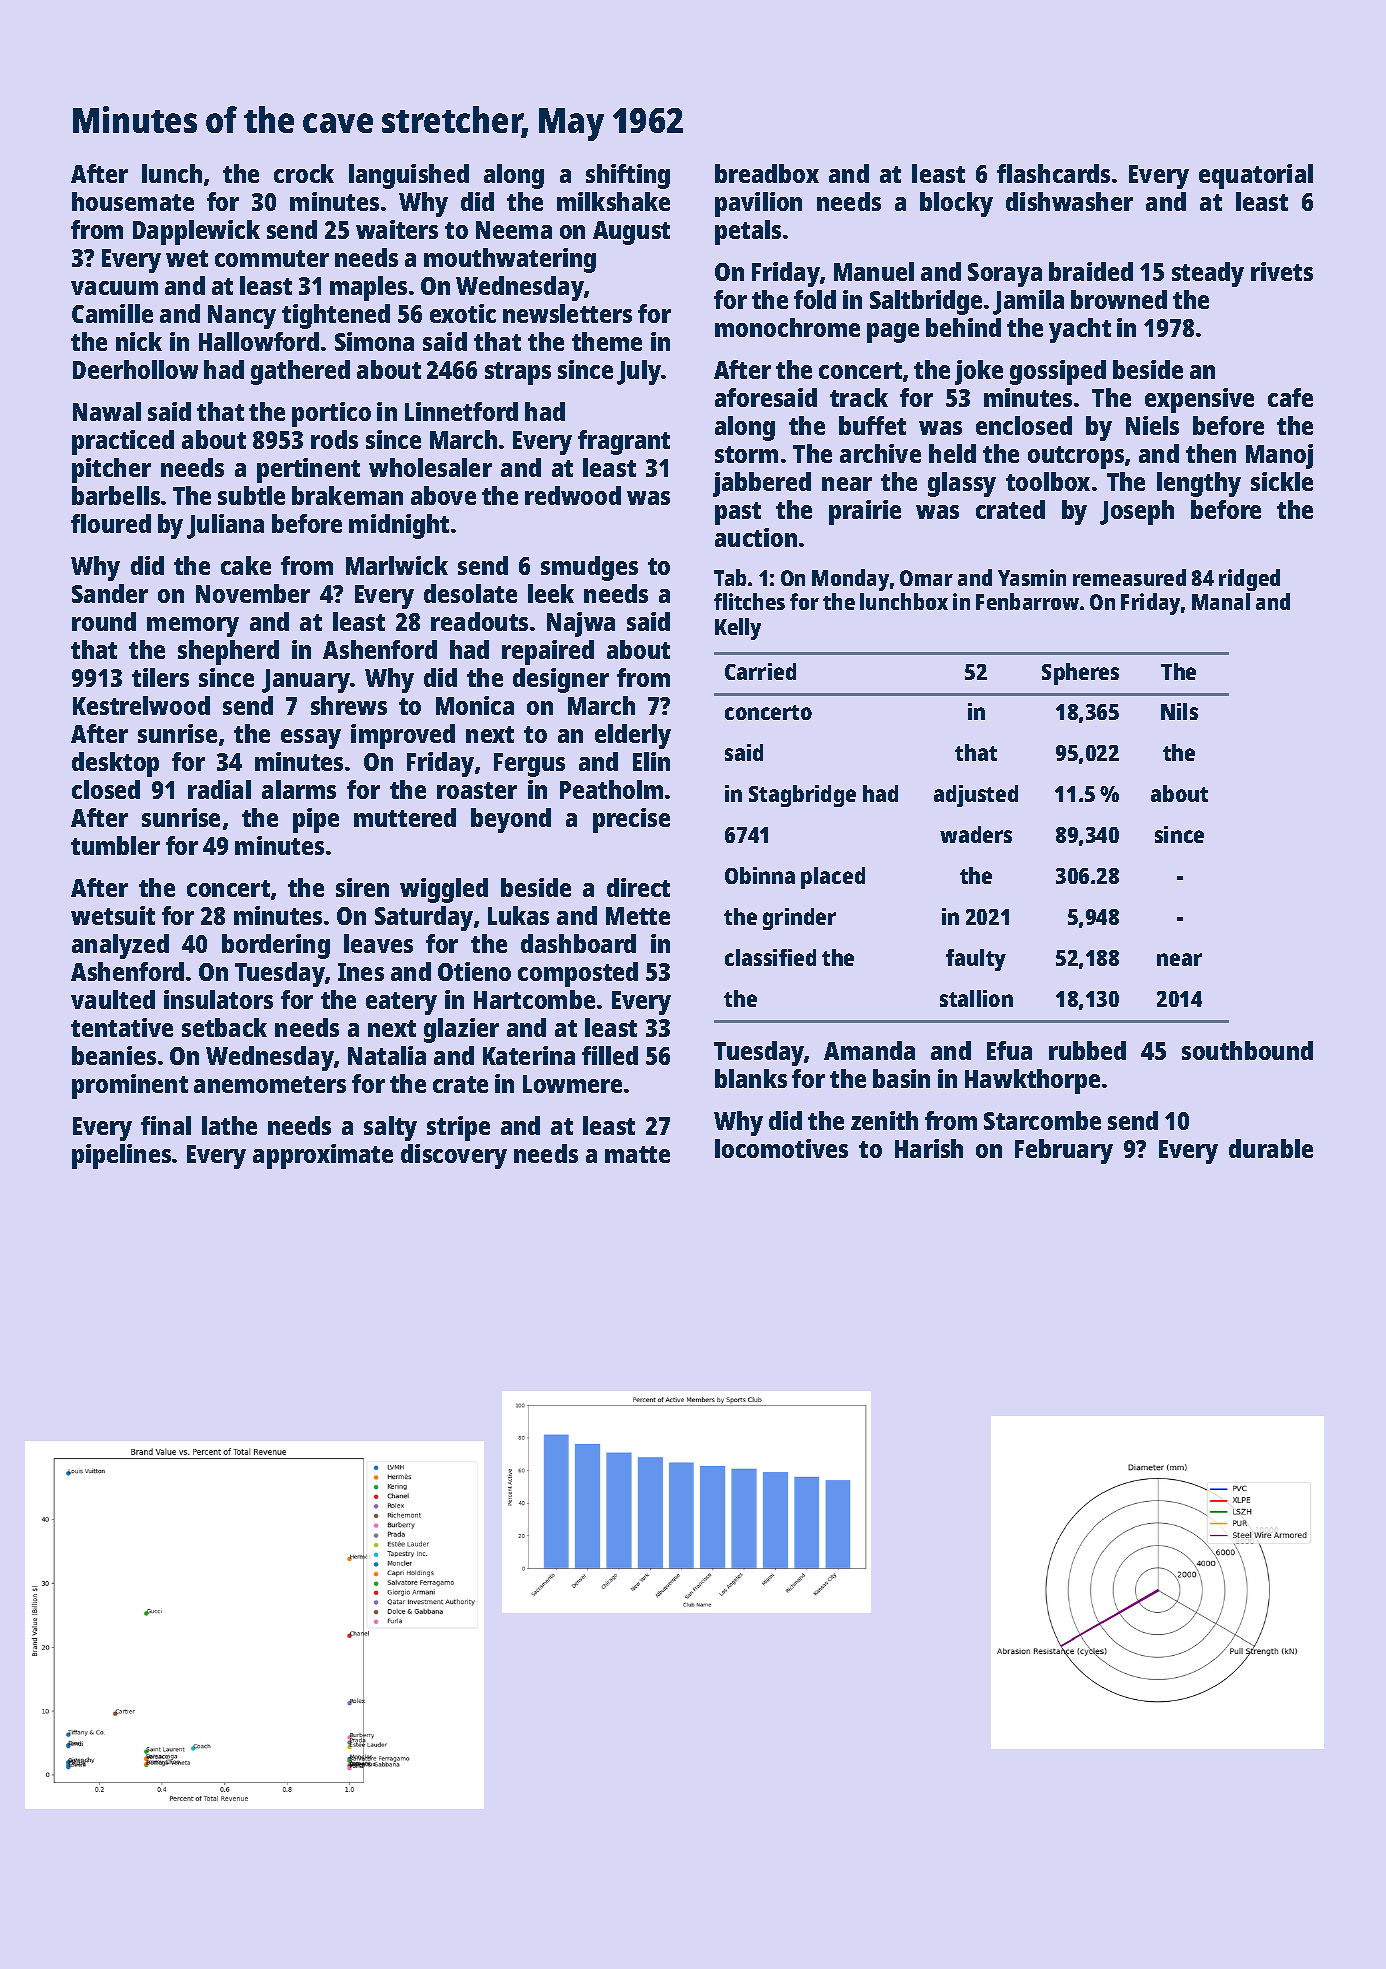  Describe the element at coordinates (1028, 302) in the document. I see `Jamila` at that location.
